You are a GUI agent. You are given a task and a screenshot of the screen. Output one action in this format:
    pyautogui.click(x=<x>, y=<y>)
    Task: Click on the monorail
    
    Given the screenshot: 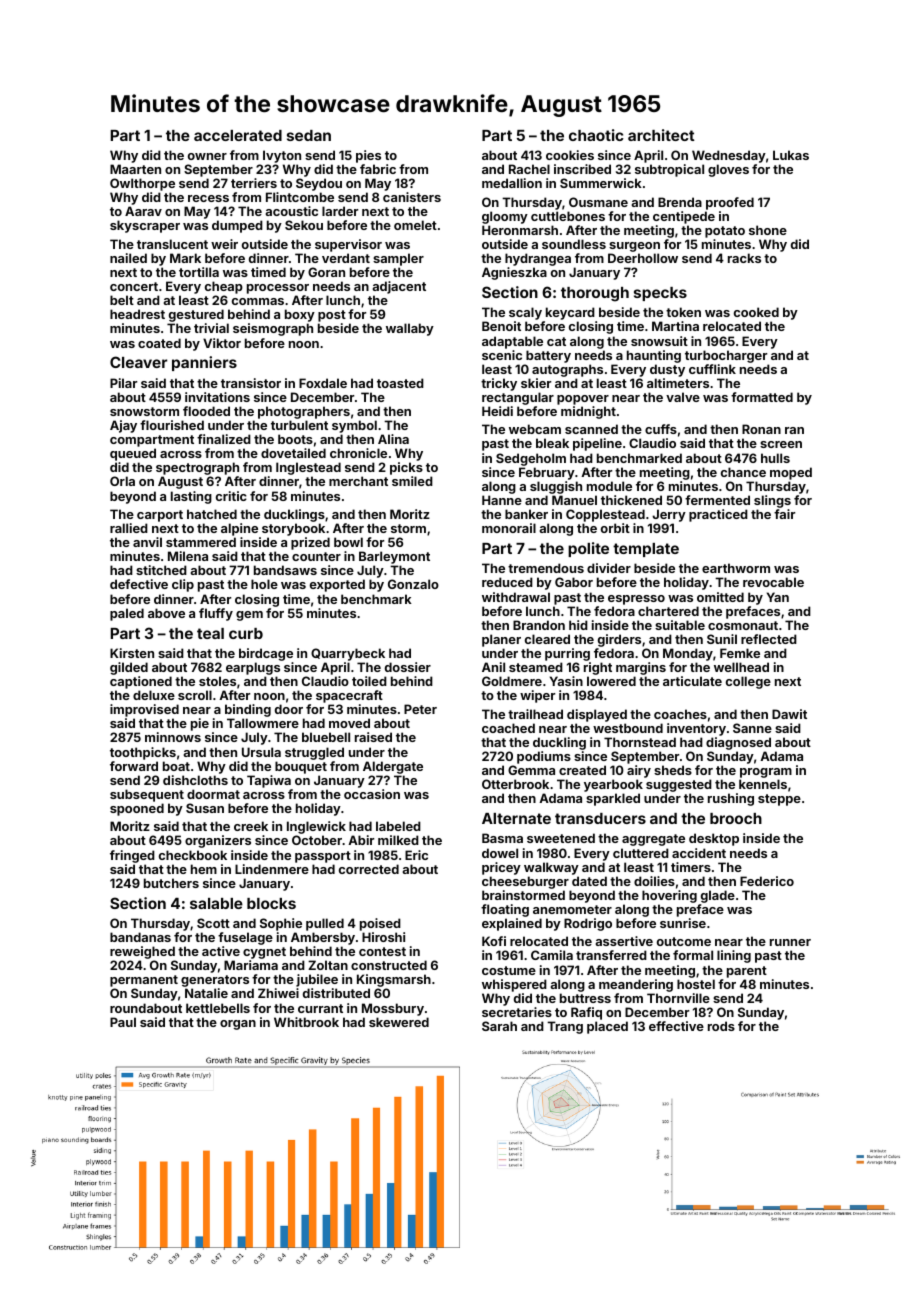 What is the action you would take?
    pyautogui.click(x=509, y=528)
